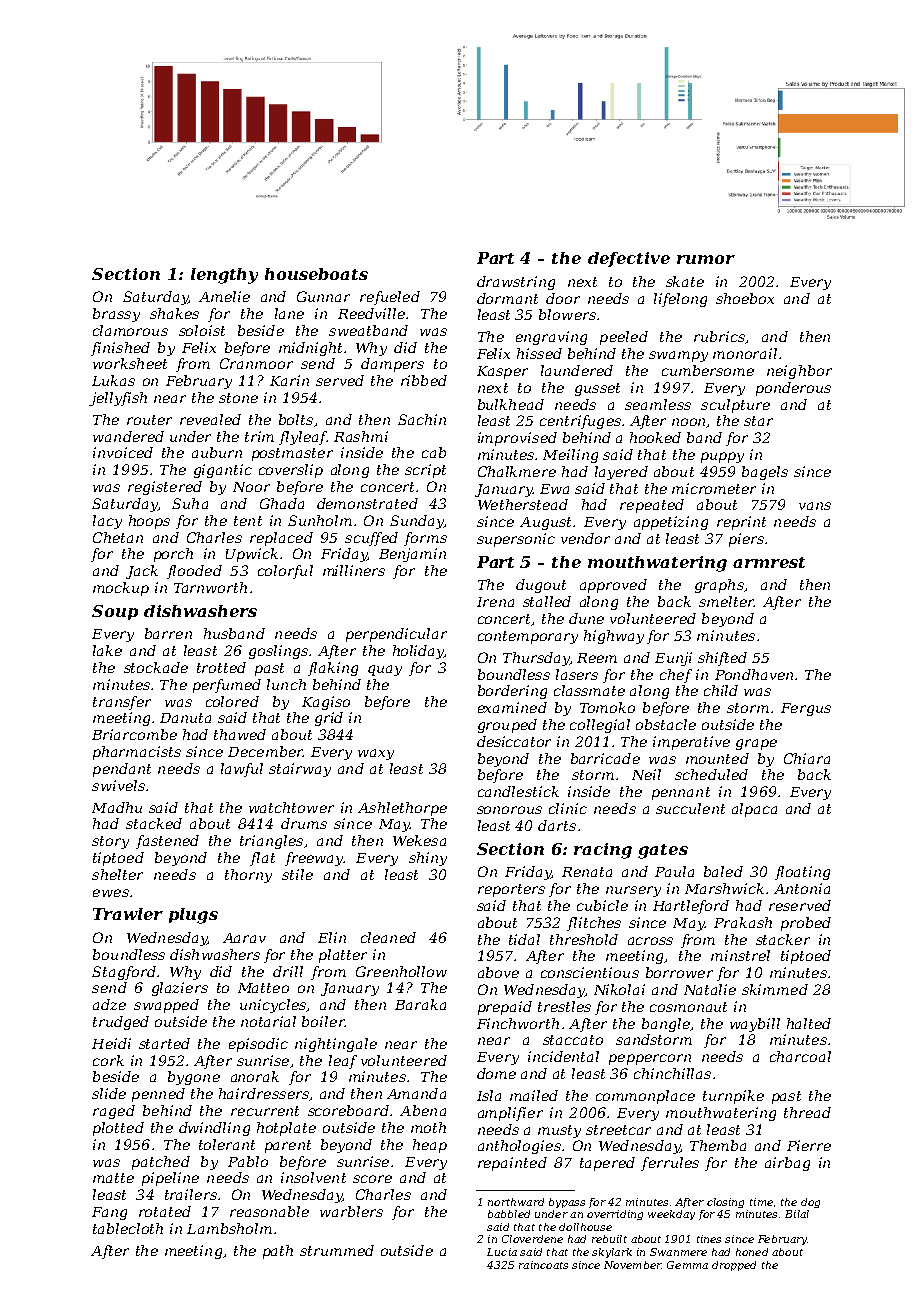 The image size is (924, 1308). What do you see at coordinates (418, 652) in the document?
I see `holiday` at bounding box center [418, 652].
